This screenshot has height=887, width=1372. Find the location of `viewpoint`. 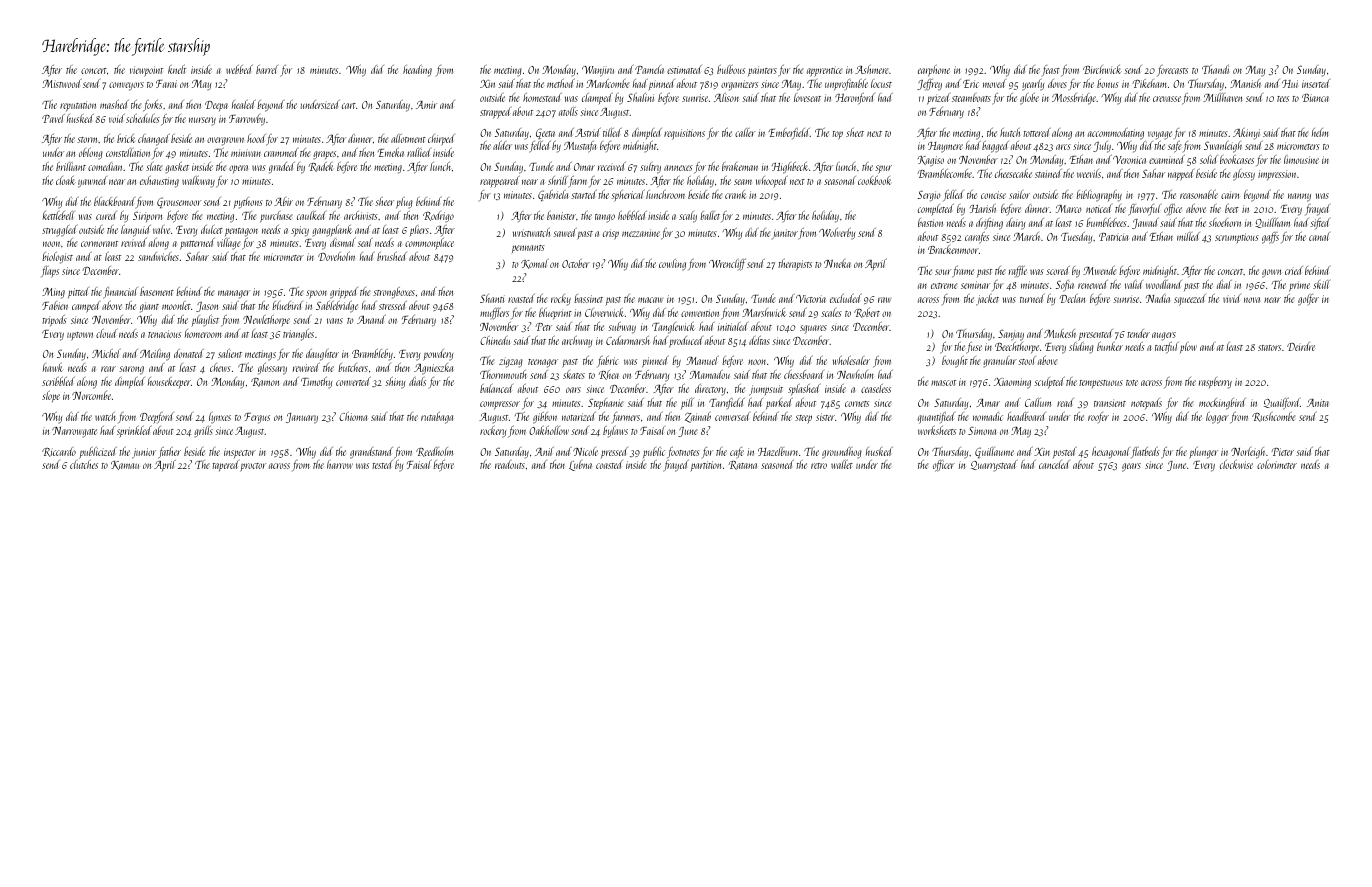

viewpoint is located at coordinates (146, 71).
